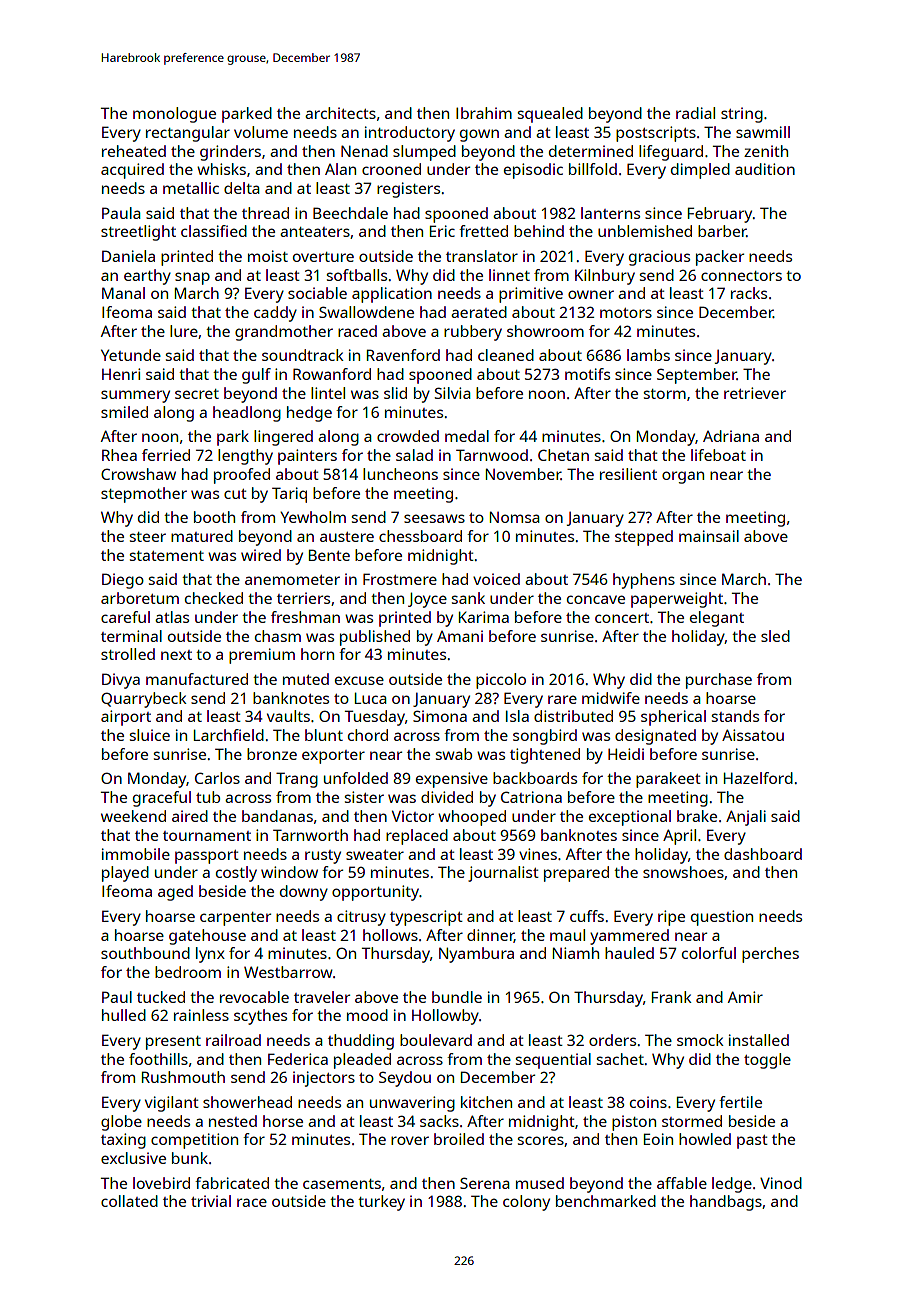 The height and width of the document is (1316, 908). I want to click on rectangular, so click(188, 134).
